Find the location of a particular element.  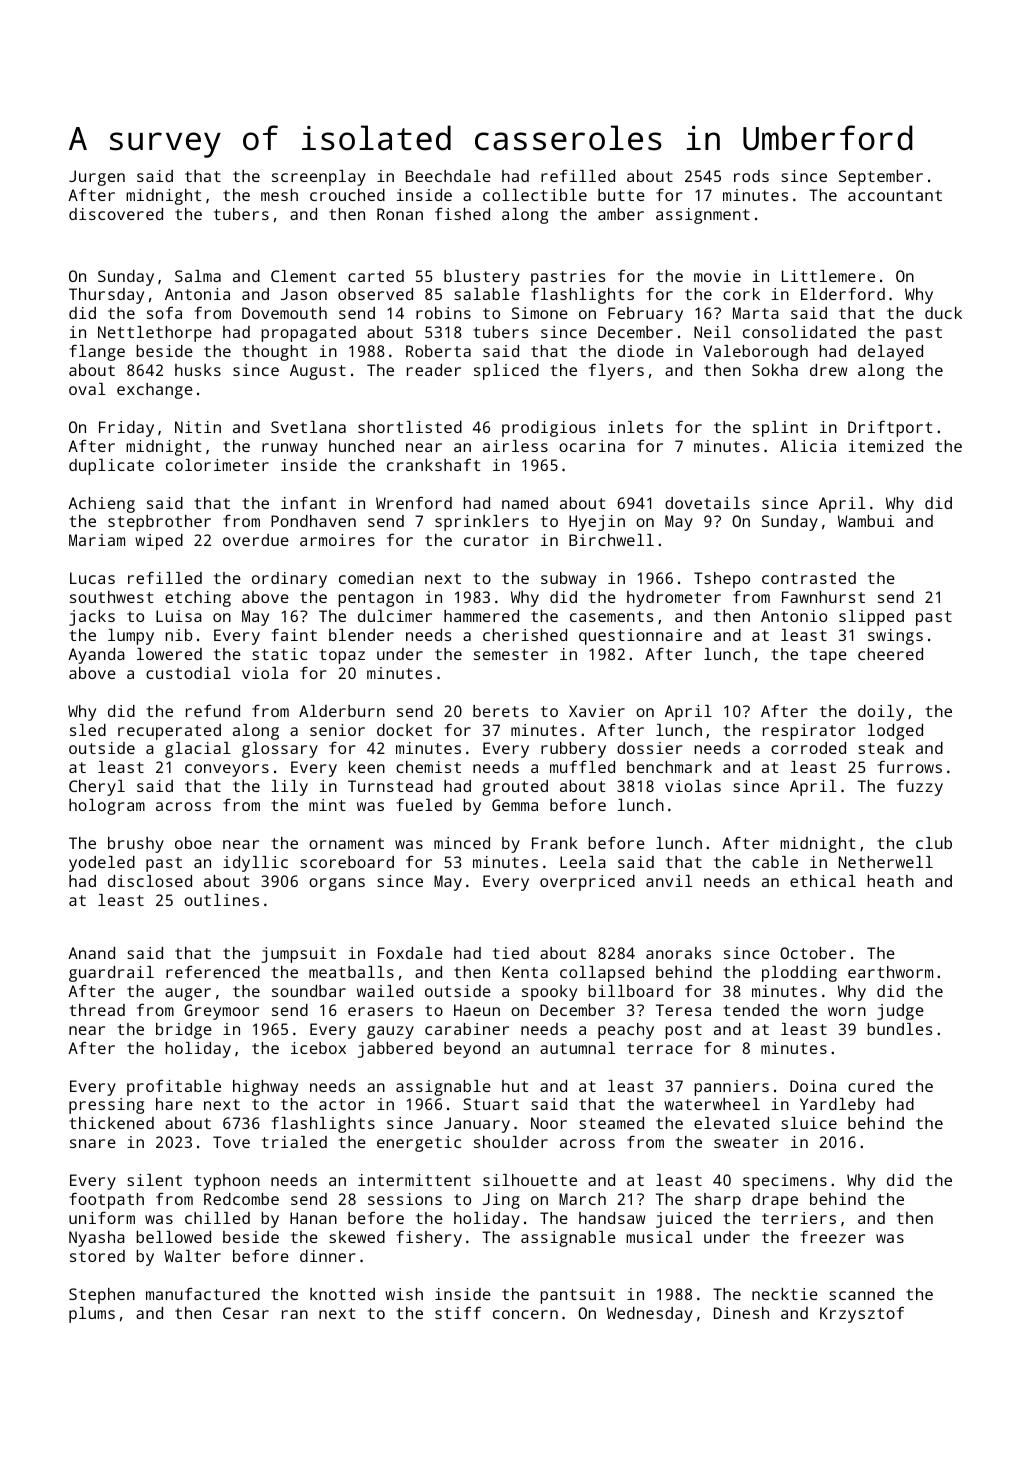

flyers is located at coordinates (616, 371).
